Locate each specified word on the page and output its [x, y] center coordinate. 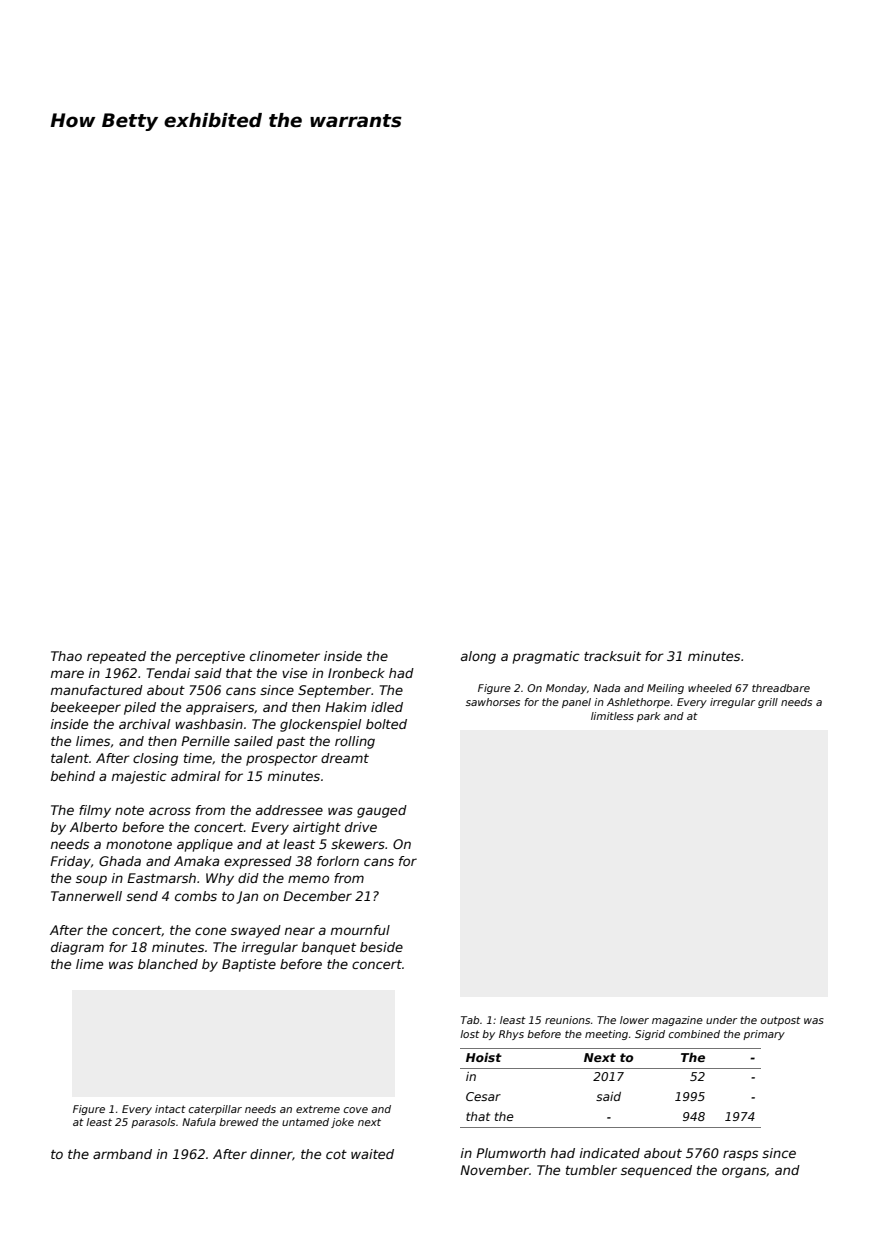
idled [387, 707]
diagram [77, 948]
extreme [318, 1109]
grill [768, 703]
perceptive [210, 657]
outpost [780, 1021]
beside [381, 947]
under [721, 1020]
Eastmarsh [161, 878]
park [649, 717]
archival [144, 724]
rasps [740, 1155]
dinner [271, 1154]
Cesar [483, 1096]
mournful [360, 930]
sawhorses [493, 702]
